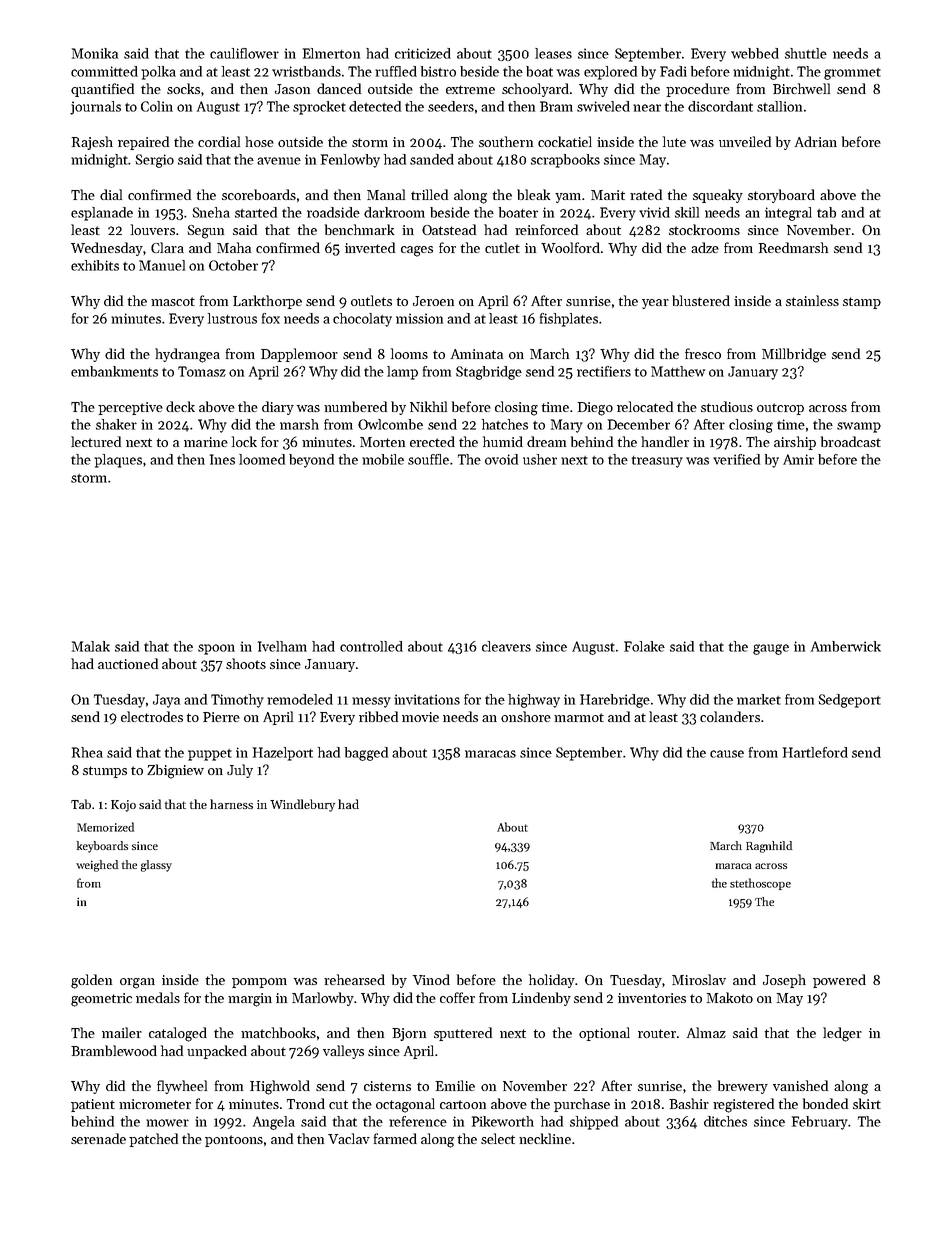 This page has width=952, height=1233. Describe the element at coordinates (396, 71) in the page. I see `ruffled` at that location.
